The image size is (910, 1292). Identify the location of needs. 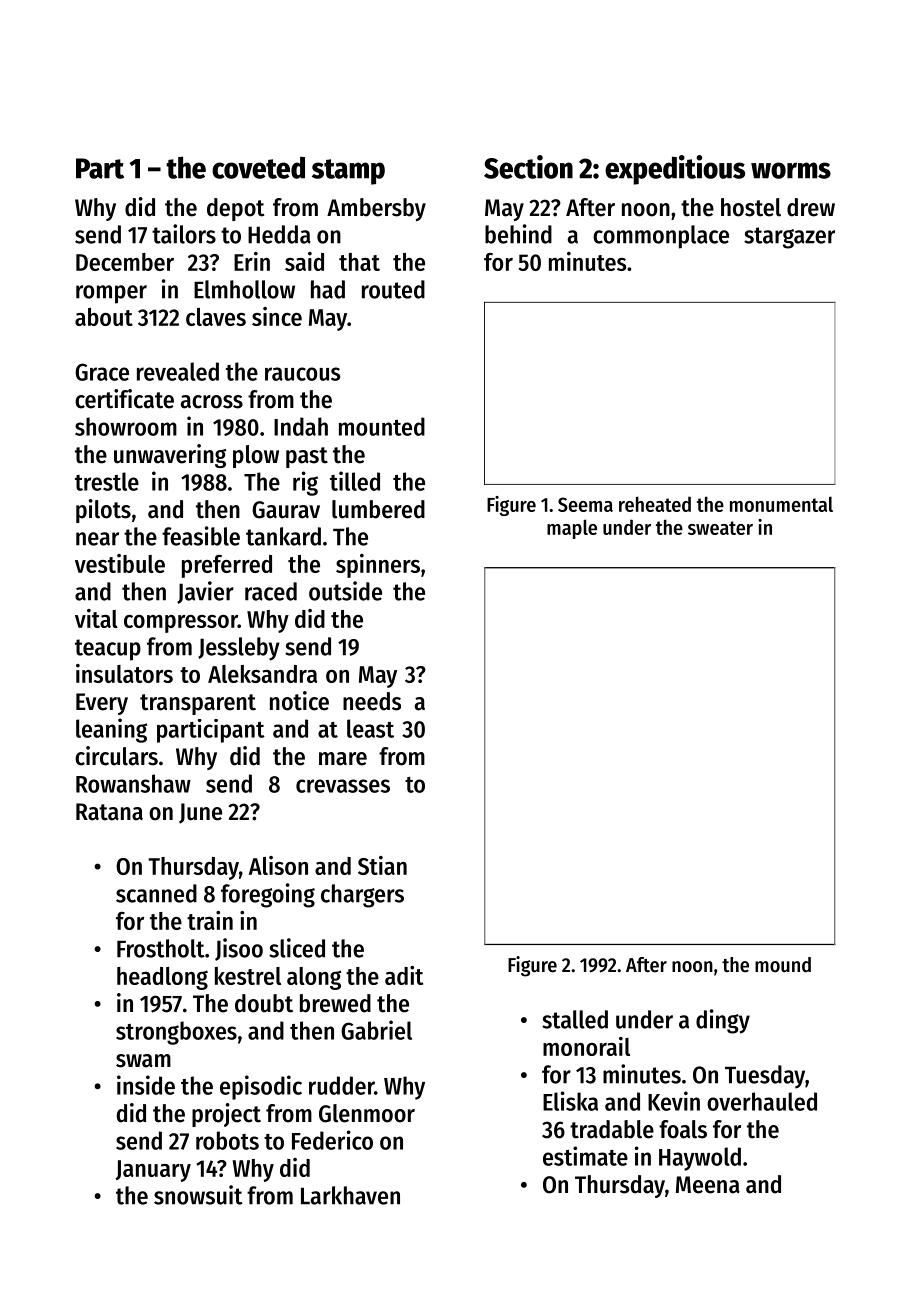
(372, 701).
